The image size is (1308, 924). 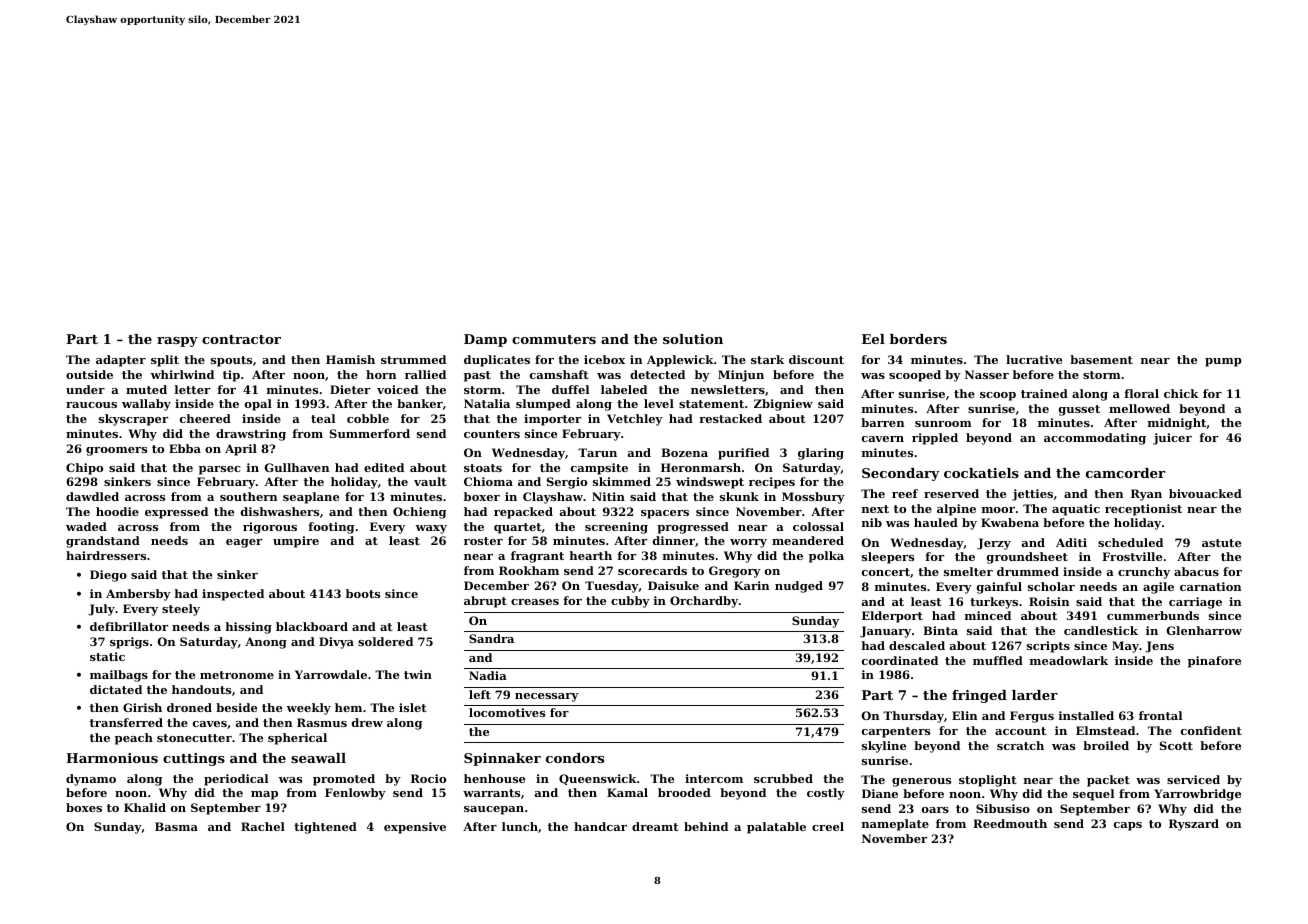 I want to click on pinafore, so click(x=1214, y=662).
